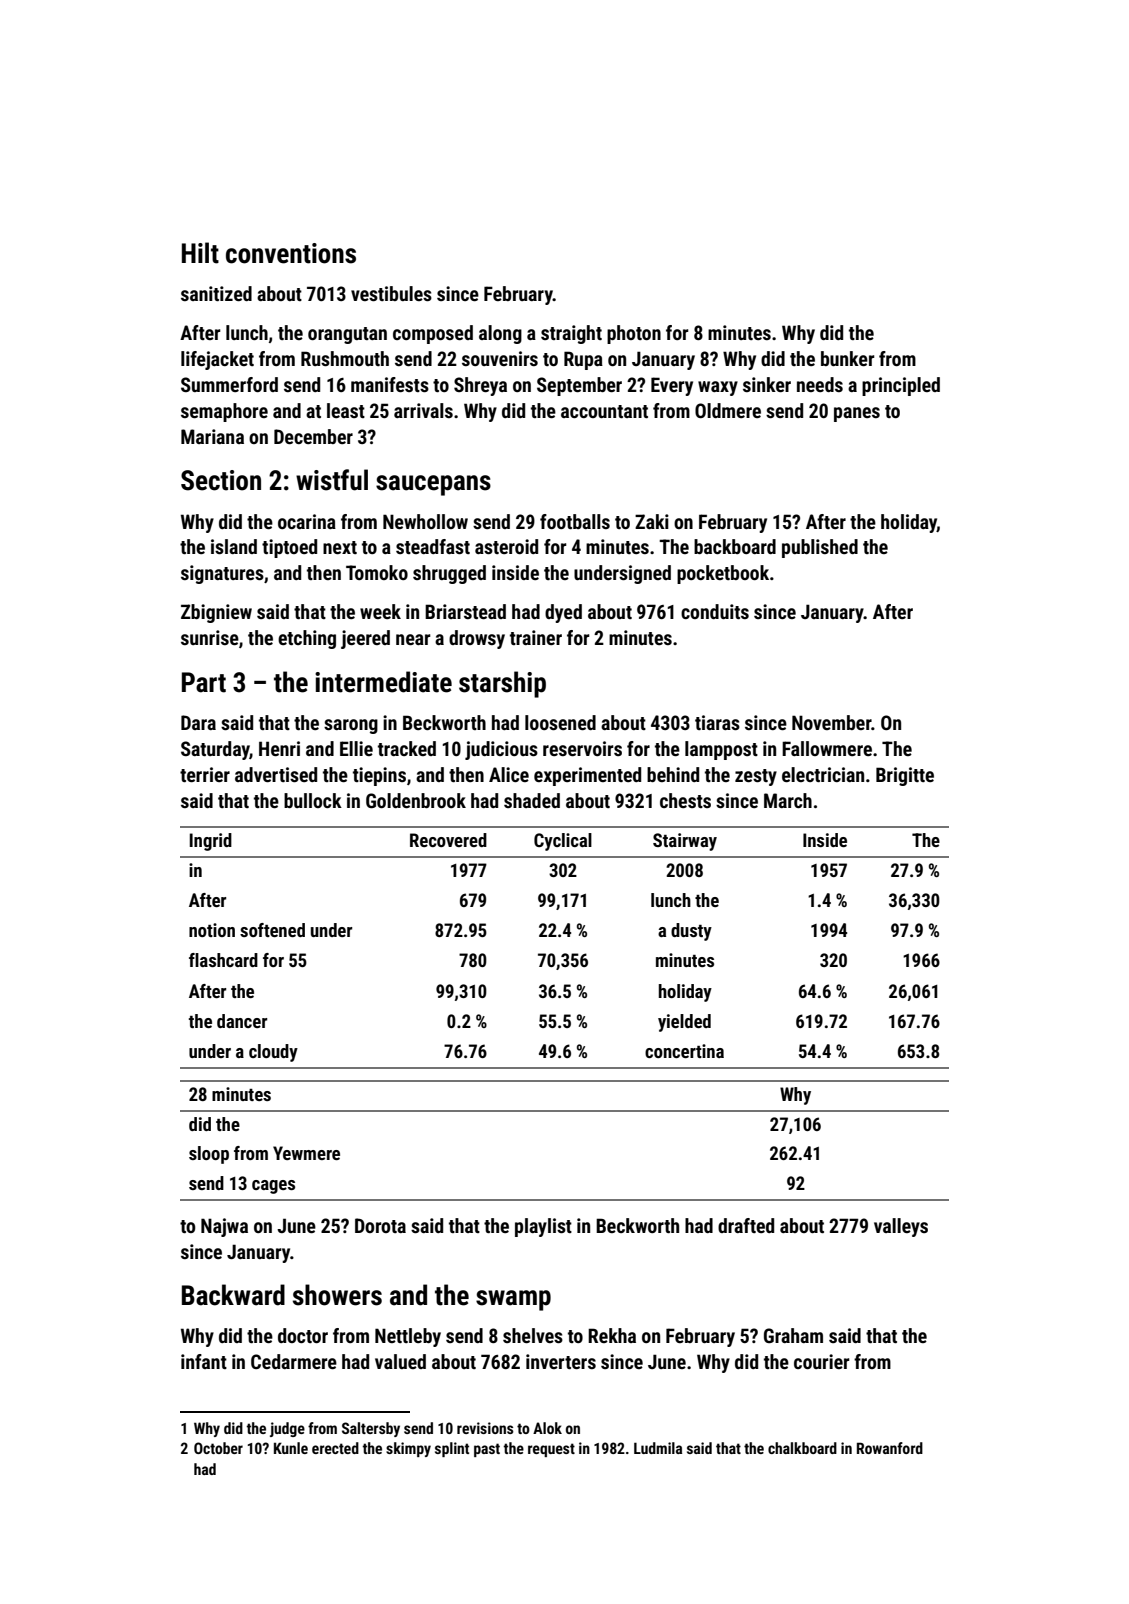 The width and height of the screenshot is (1129, 1604). I want to click on Section, so click(221, 480).
